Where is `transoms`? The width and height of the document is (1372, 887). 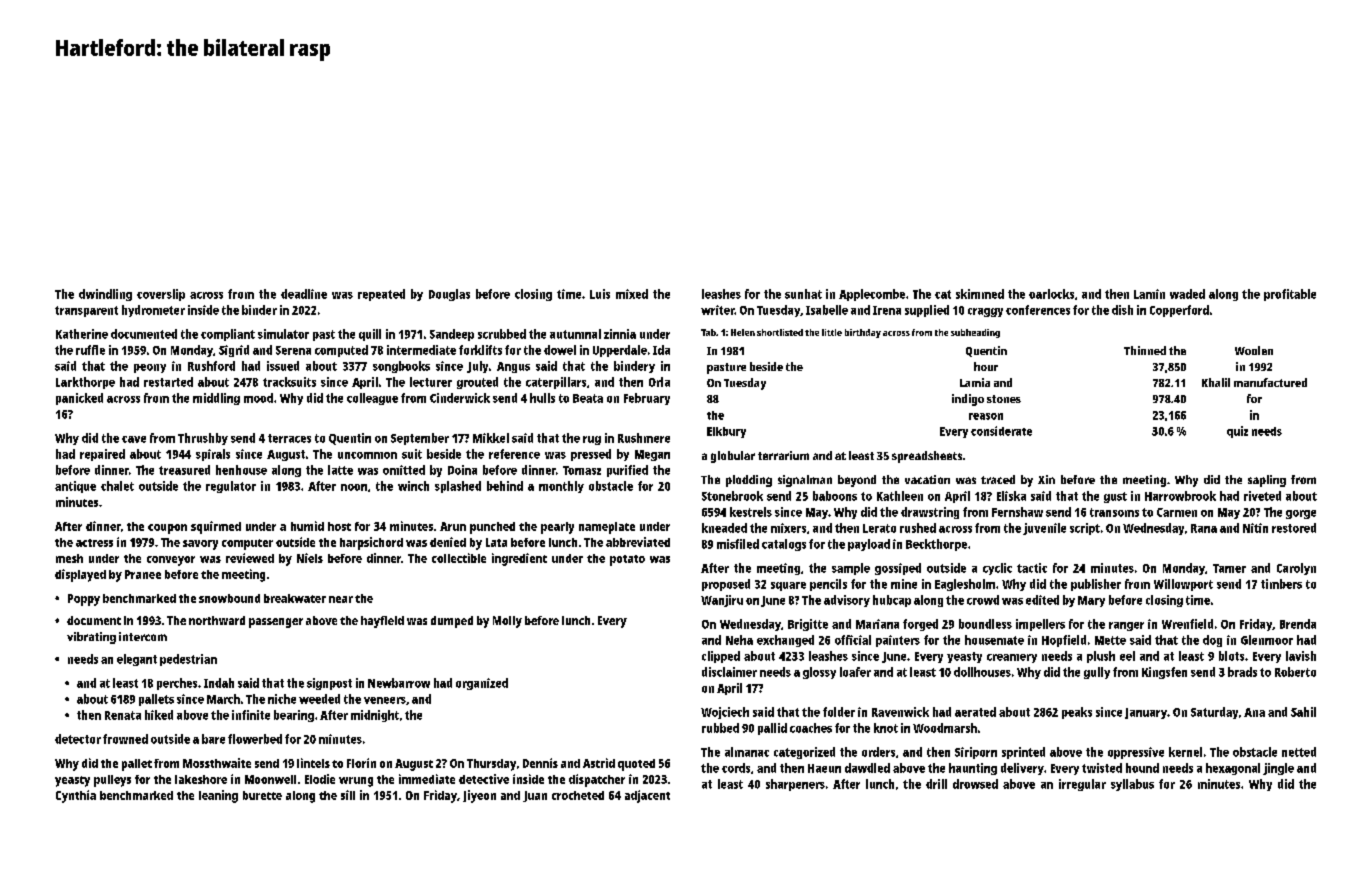 transoms is located at coordinates (1114, 512).
